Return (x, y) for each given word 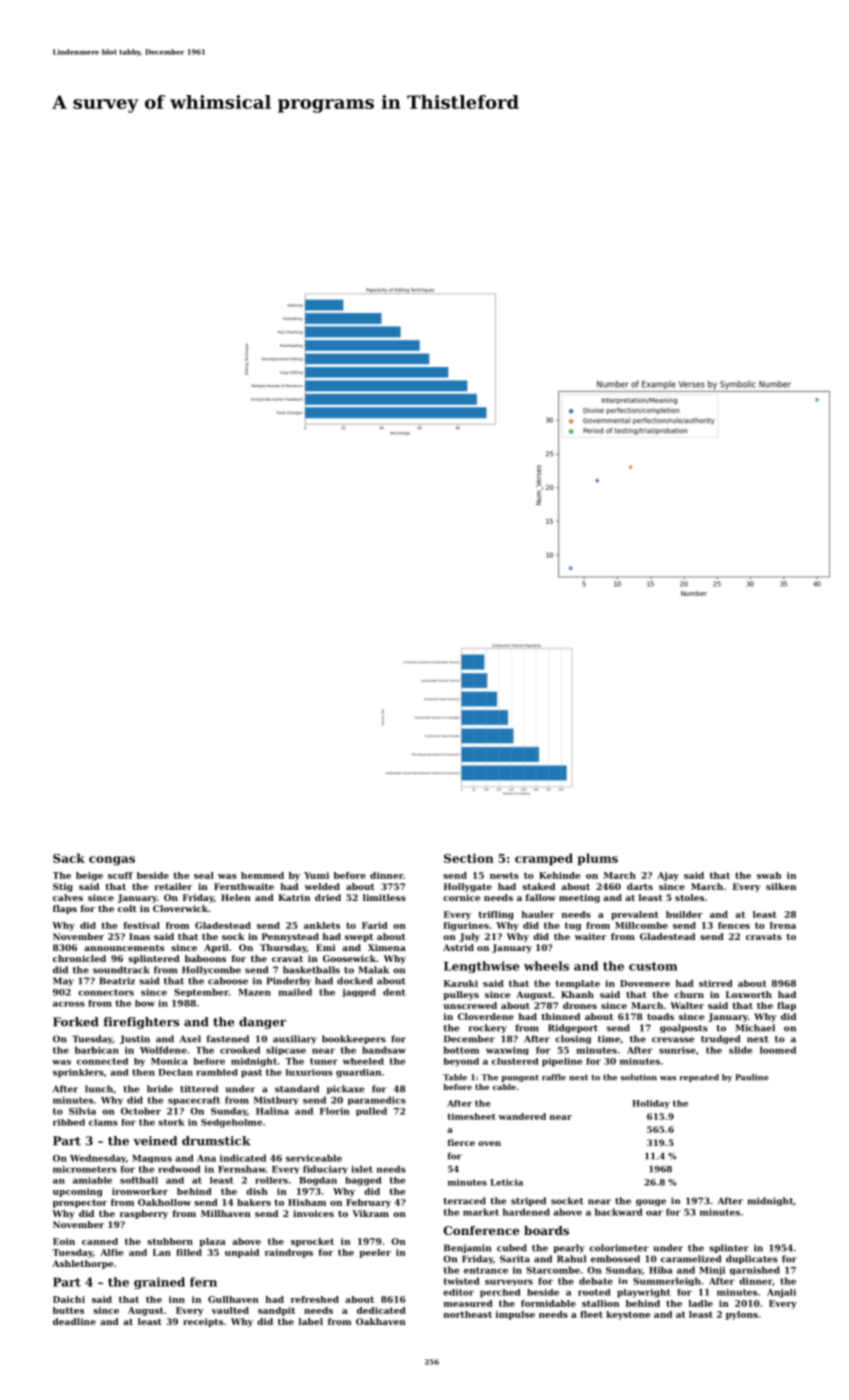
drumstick (216, 1141)
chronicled (79, 958)
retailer (173, 886)
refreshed (315, 1299)
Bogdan (318, 1181)
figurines (466, 926)
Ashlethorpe (82, 1264)
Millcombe (641, 925)
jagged (359, 992)
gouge (651, 1202)
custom (653, 966)
